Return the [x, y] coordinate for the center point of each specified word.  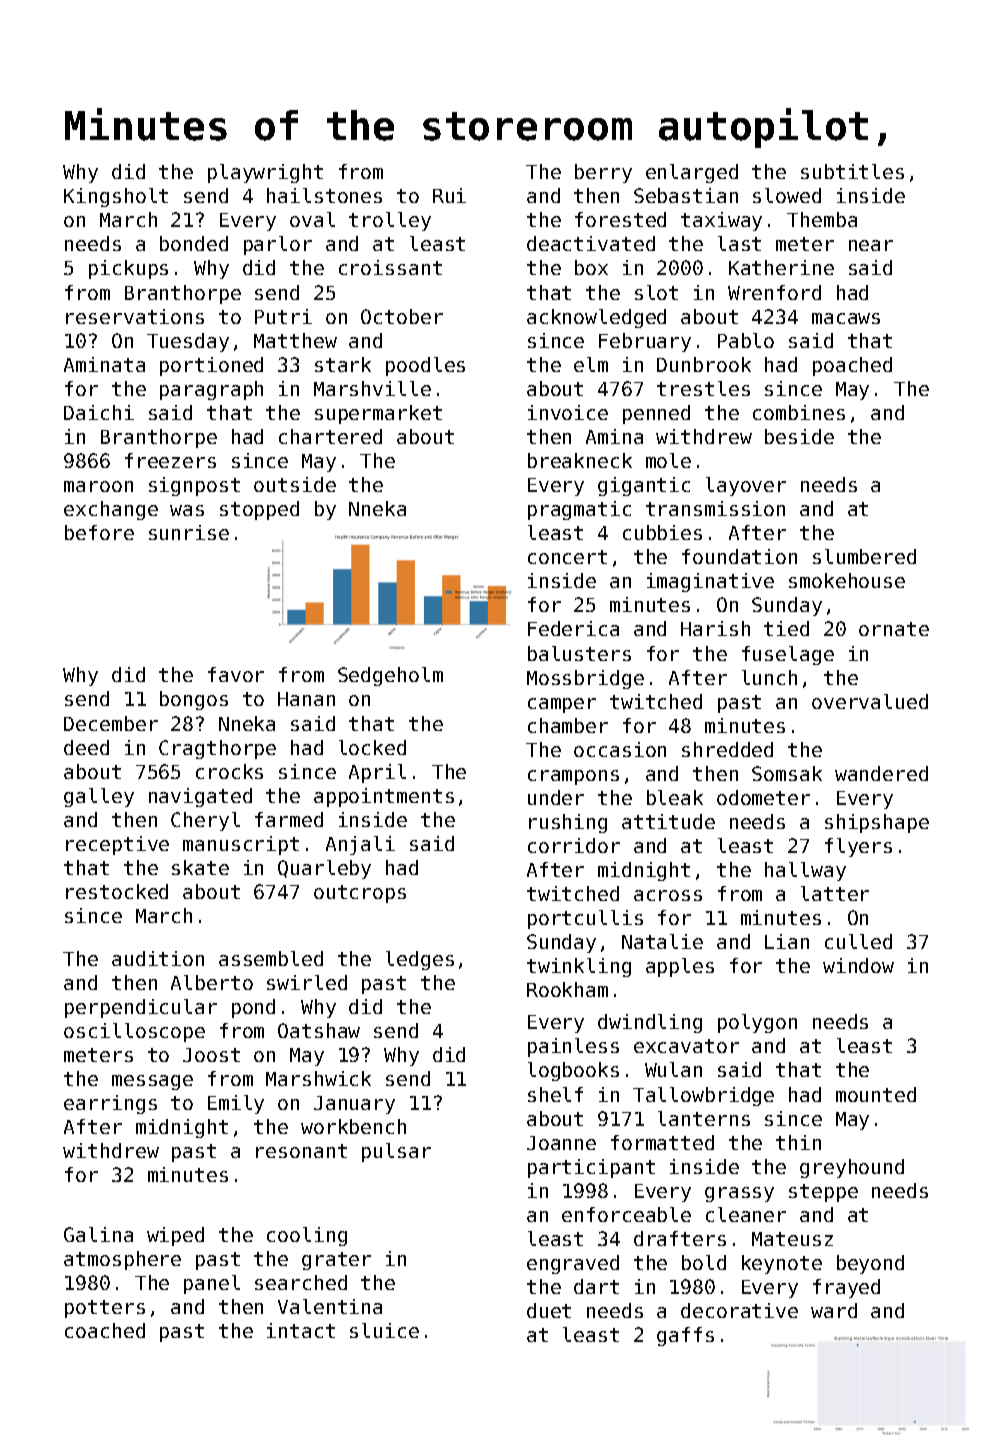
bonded [194, 243]
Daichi [99, 412]
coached [105, 1330]
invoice [568, 412]
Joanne [561, 1143]
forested [620, 219]
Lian [787, 941]
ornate [894, 629]
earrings [110, 1104]
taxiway [721, 221]
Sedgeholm [390, 676]
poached [852, 366]
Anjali [360, 845]
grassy [739, 1194]
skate [200, 867]
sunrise [189, 532]
